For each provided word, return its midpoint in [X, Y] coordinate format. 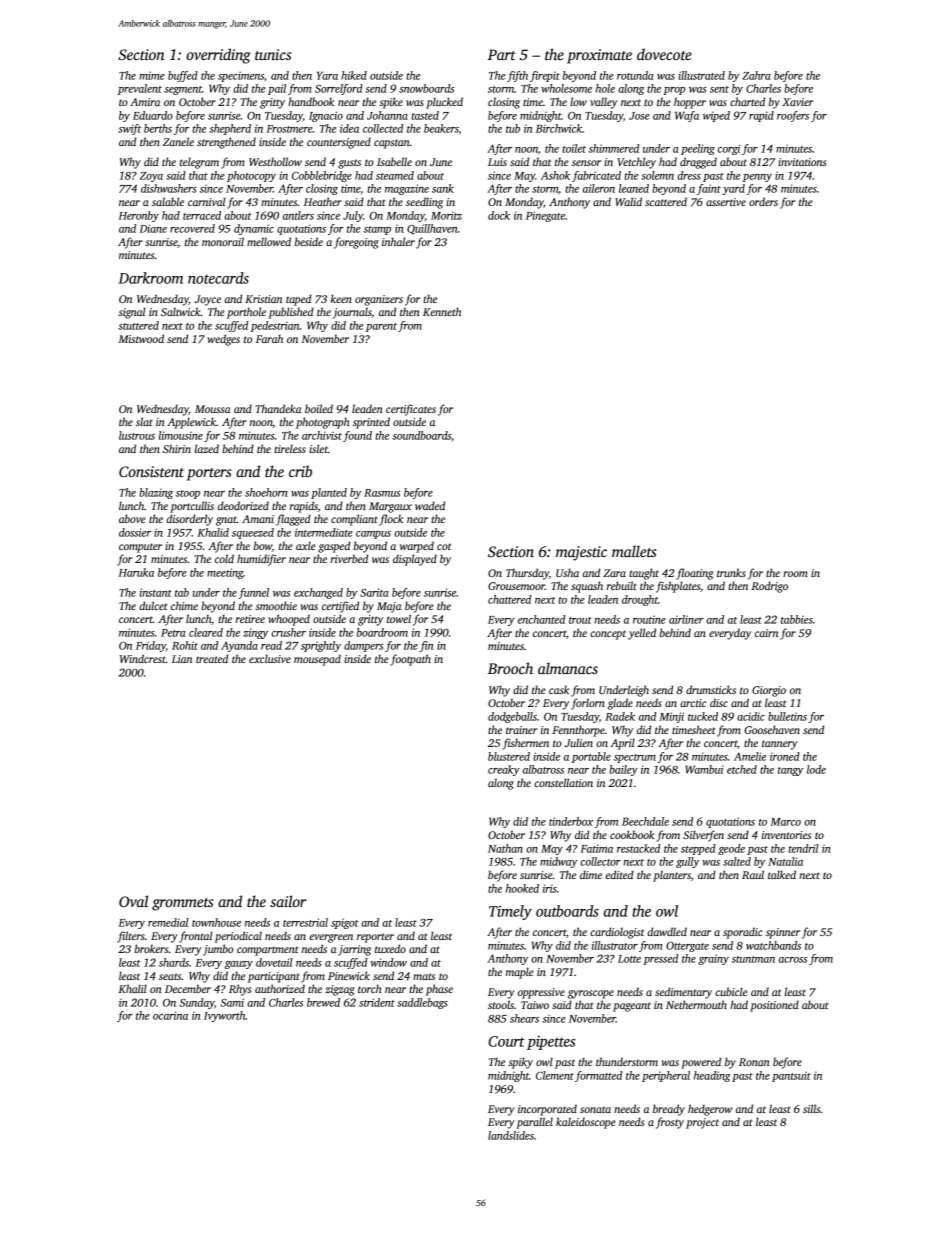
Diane [153, 228]
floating [695, 574]
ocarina [170, 1015]
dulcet [153, 605]
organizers [379, 300]
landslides [511, 1135]
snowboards [426, 88]
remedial [168, 922]
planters [672, 876]
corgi [729, 149]
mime [152, 75]
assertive [726, 202]
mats [424, 976]
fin [427, 646]
